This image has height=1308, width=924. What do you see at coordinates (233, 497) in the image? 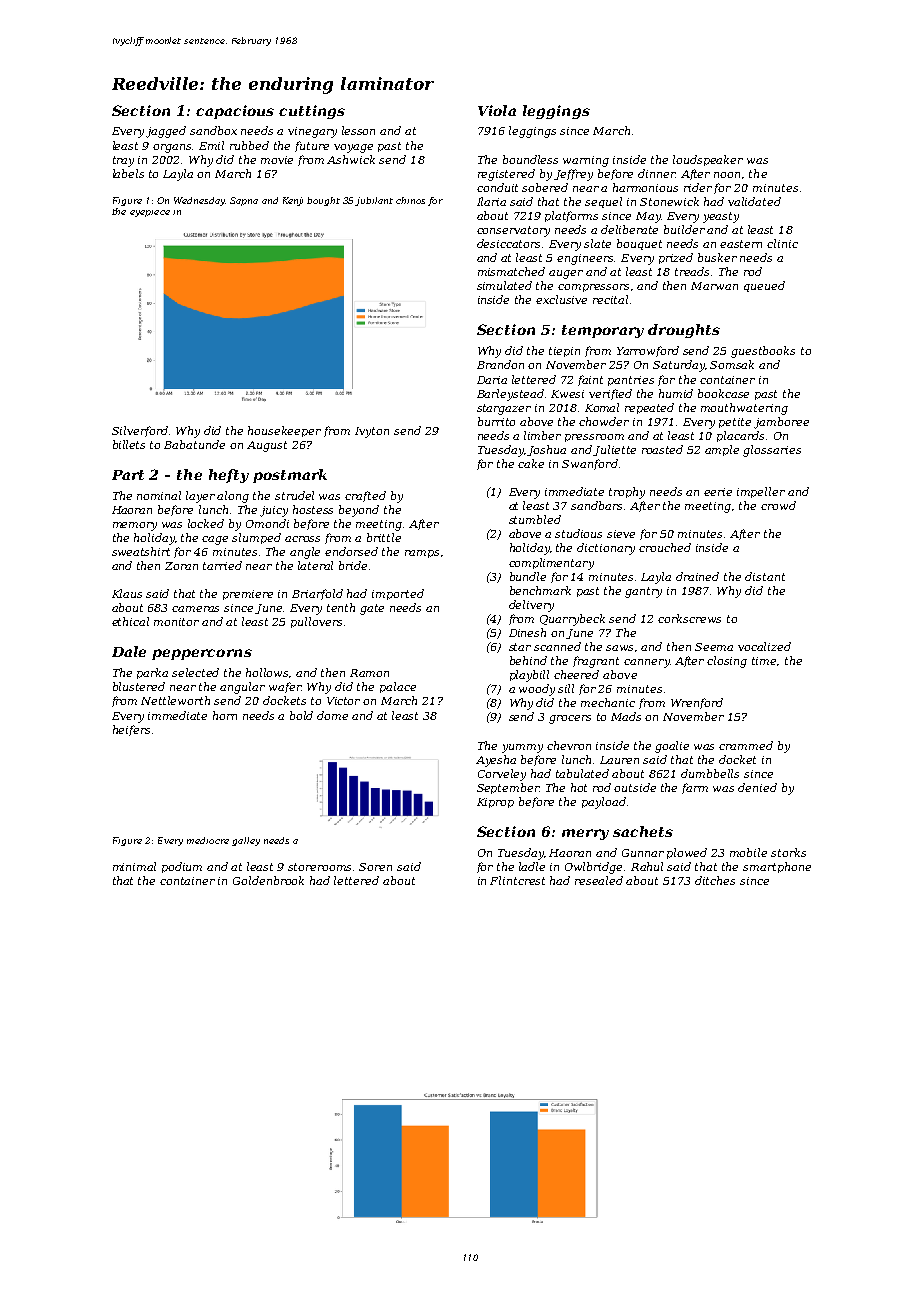
I see `along` at bounding box center [233, 497].
